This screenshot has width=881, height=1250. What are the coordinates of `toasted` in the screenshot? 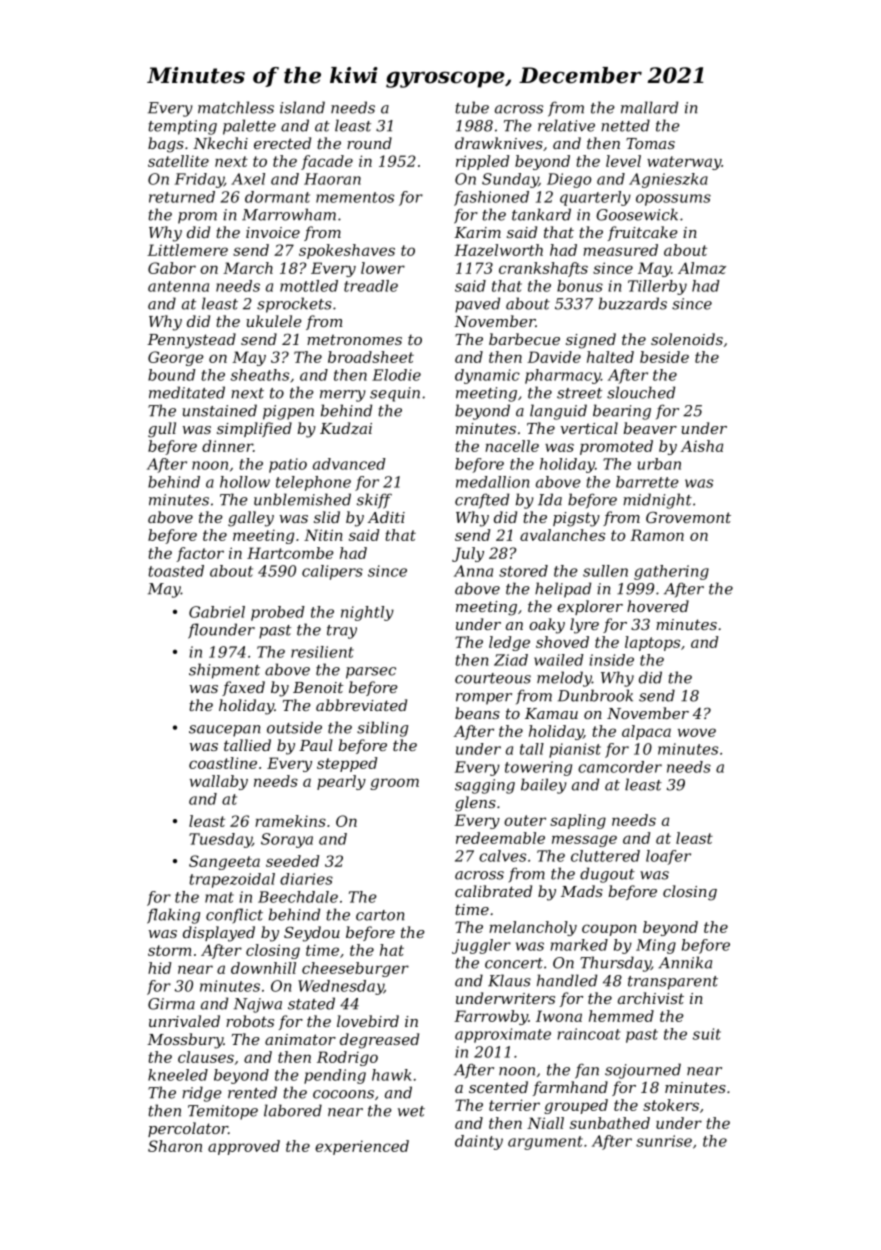 It's located at (176, 571).
